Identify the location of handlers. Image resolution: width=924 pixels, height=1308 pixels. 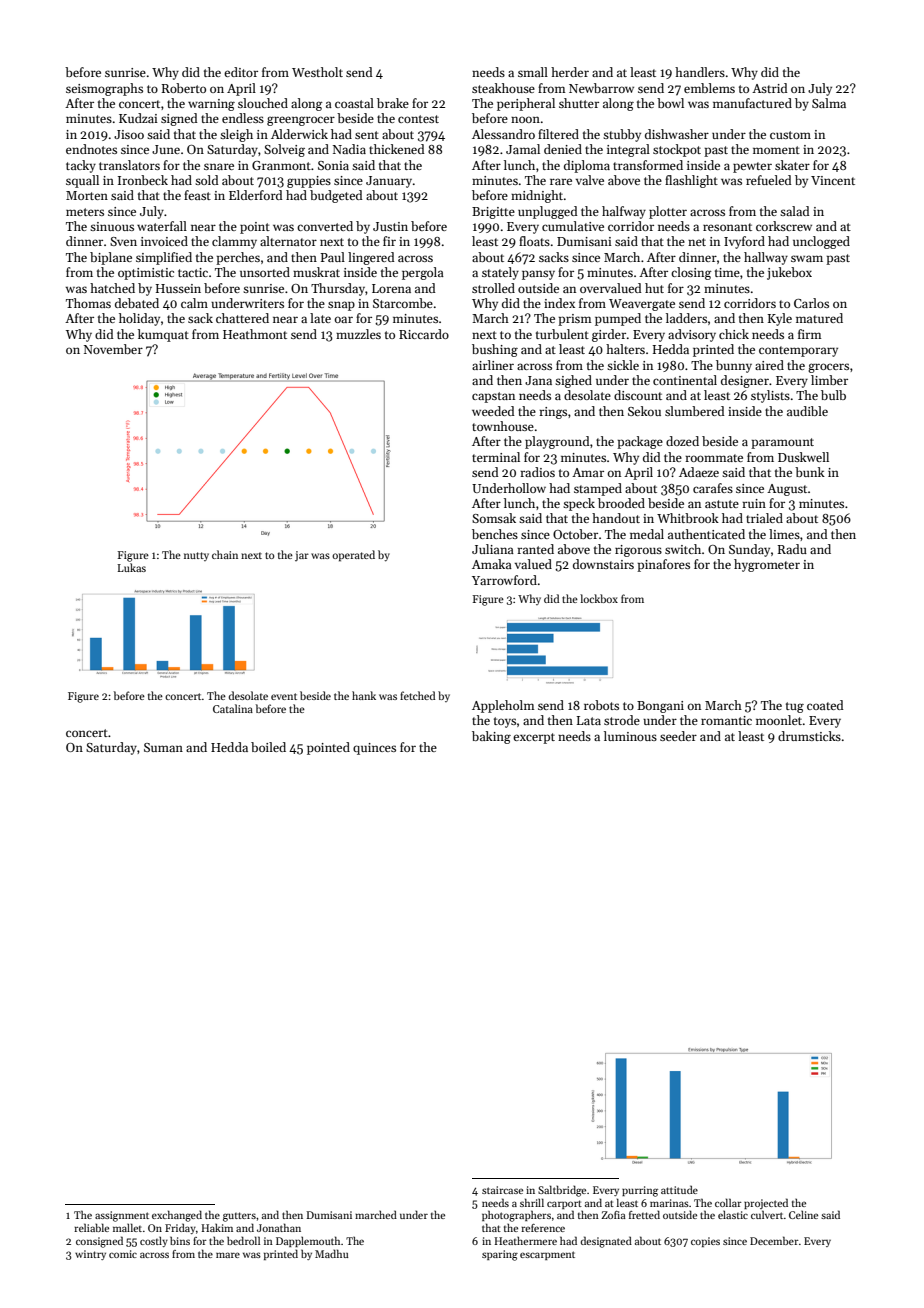
(700, 72).
